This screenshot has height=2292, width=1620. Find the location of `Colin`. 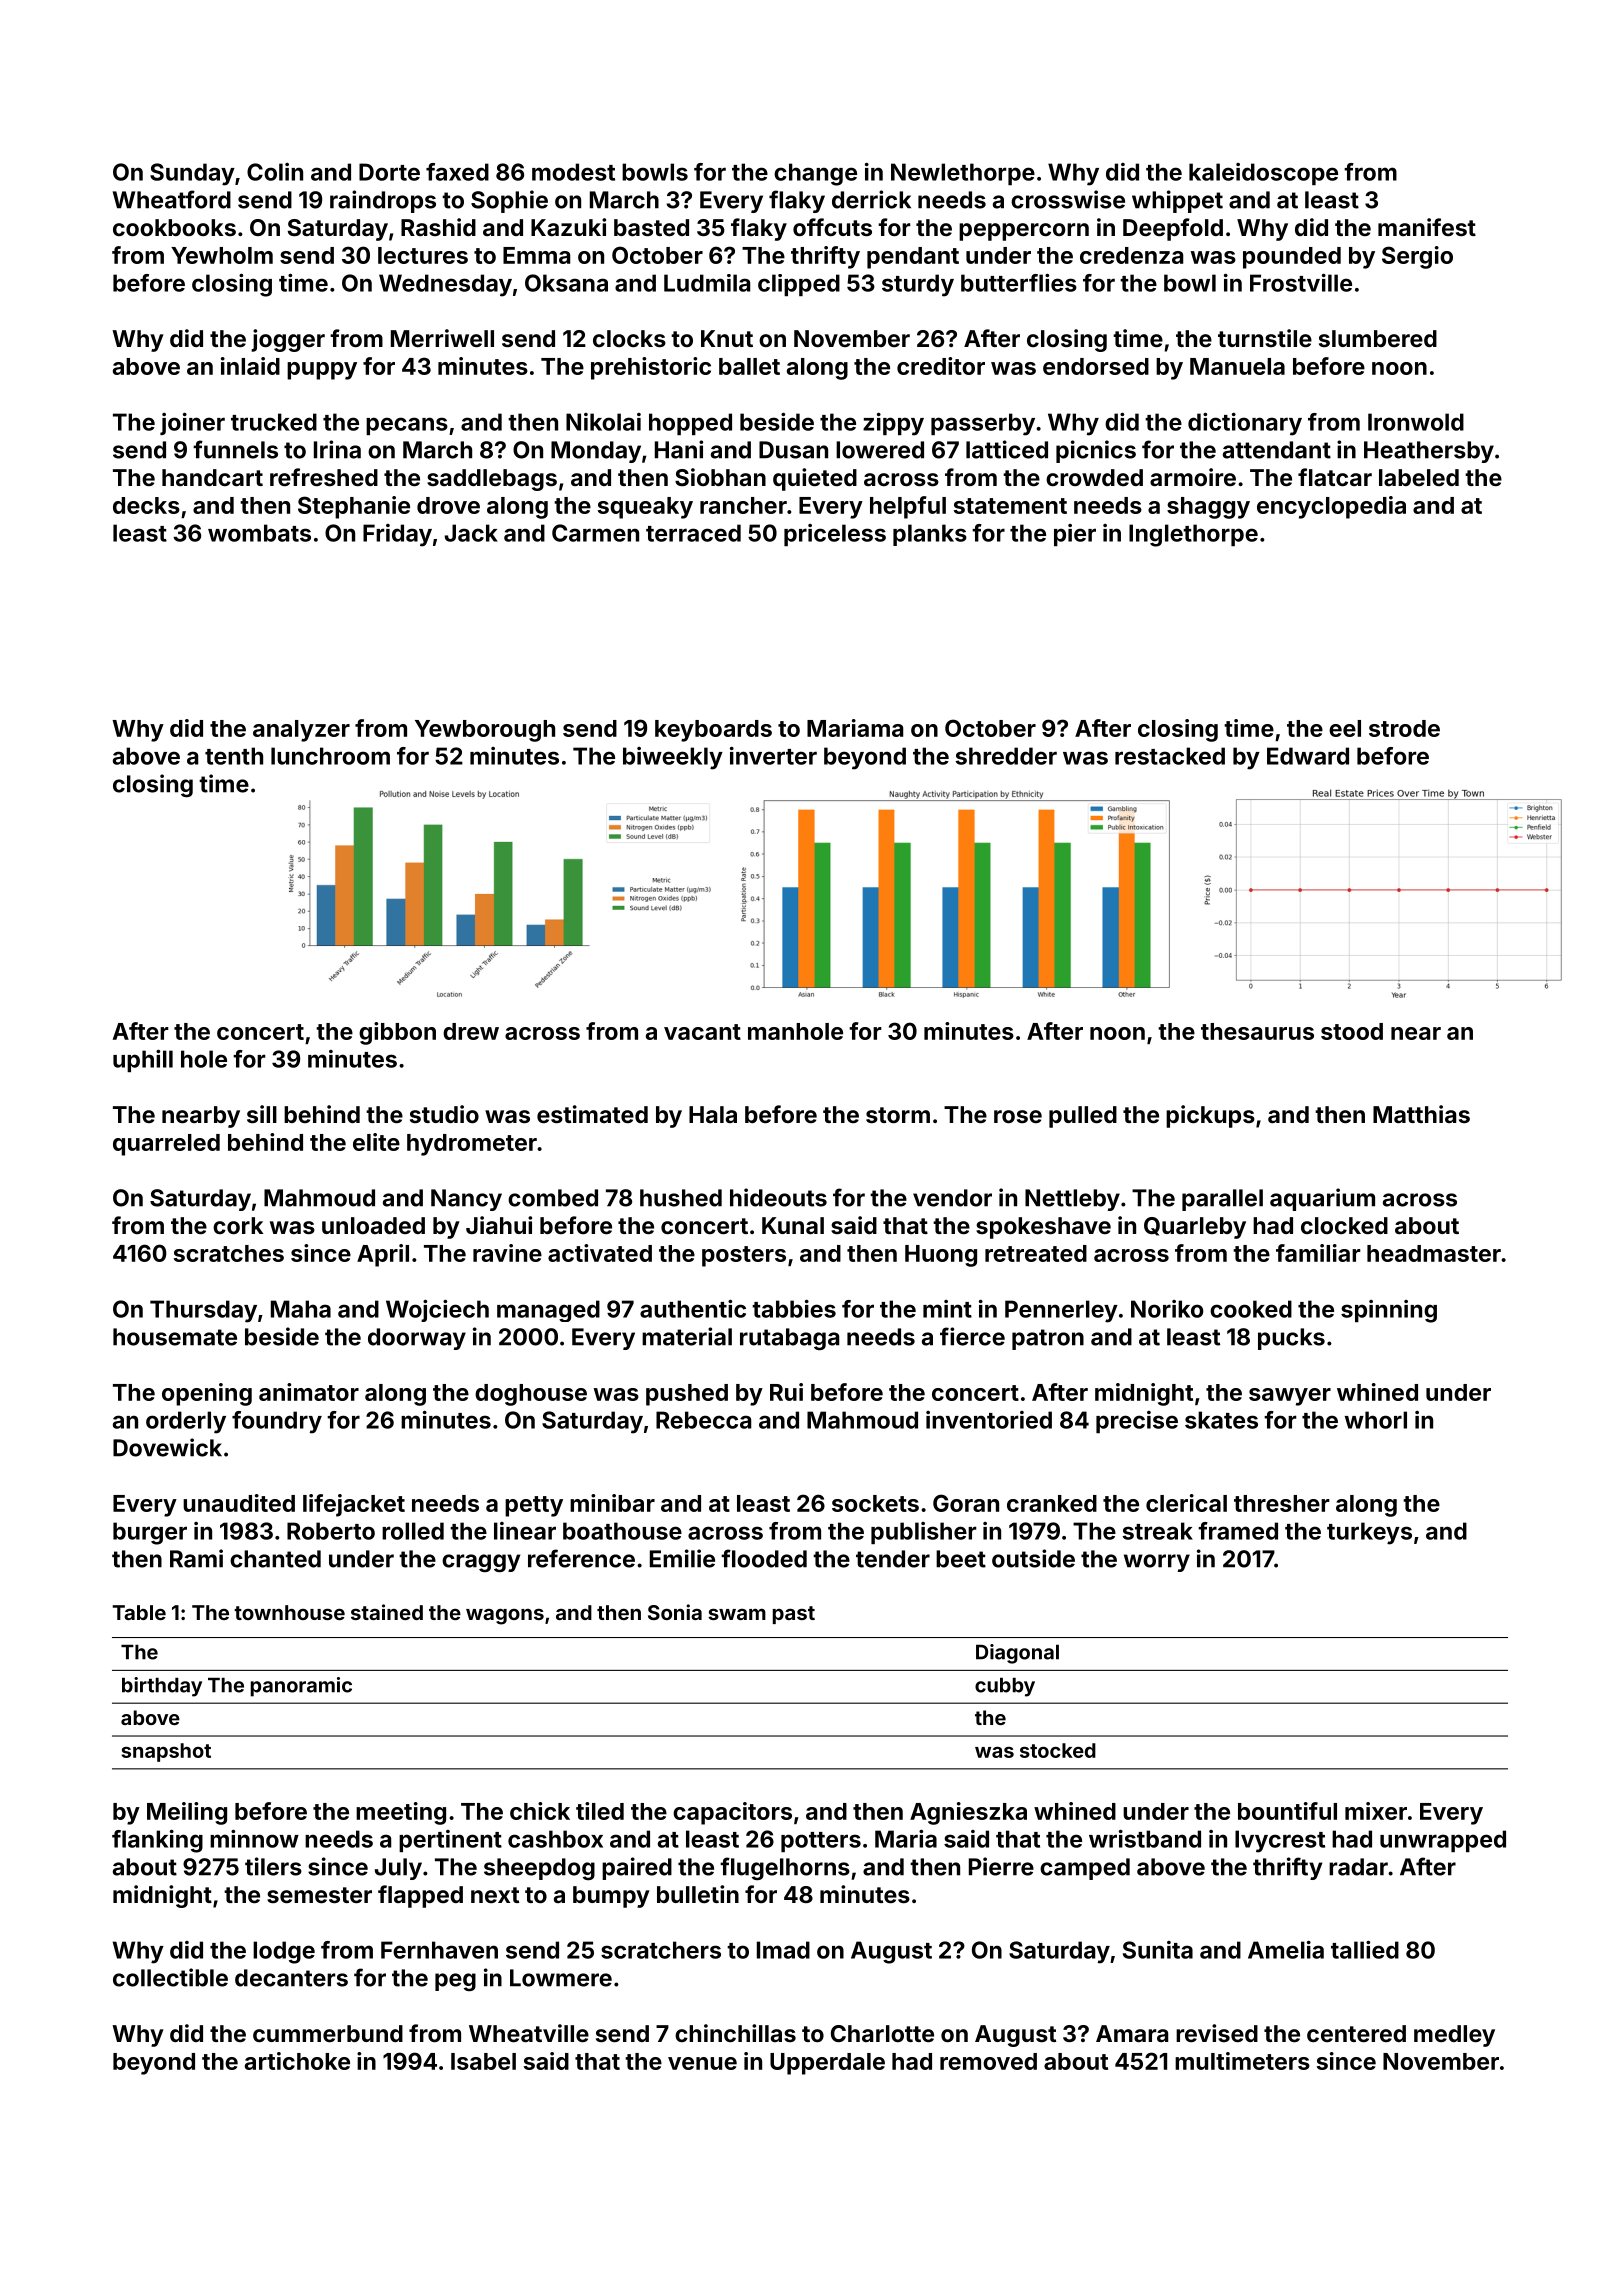

Colin is located at coordinates (275, 172).
